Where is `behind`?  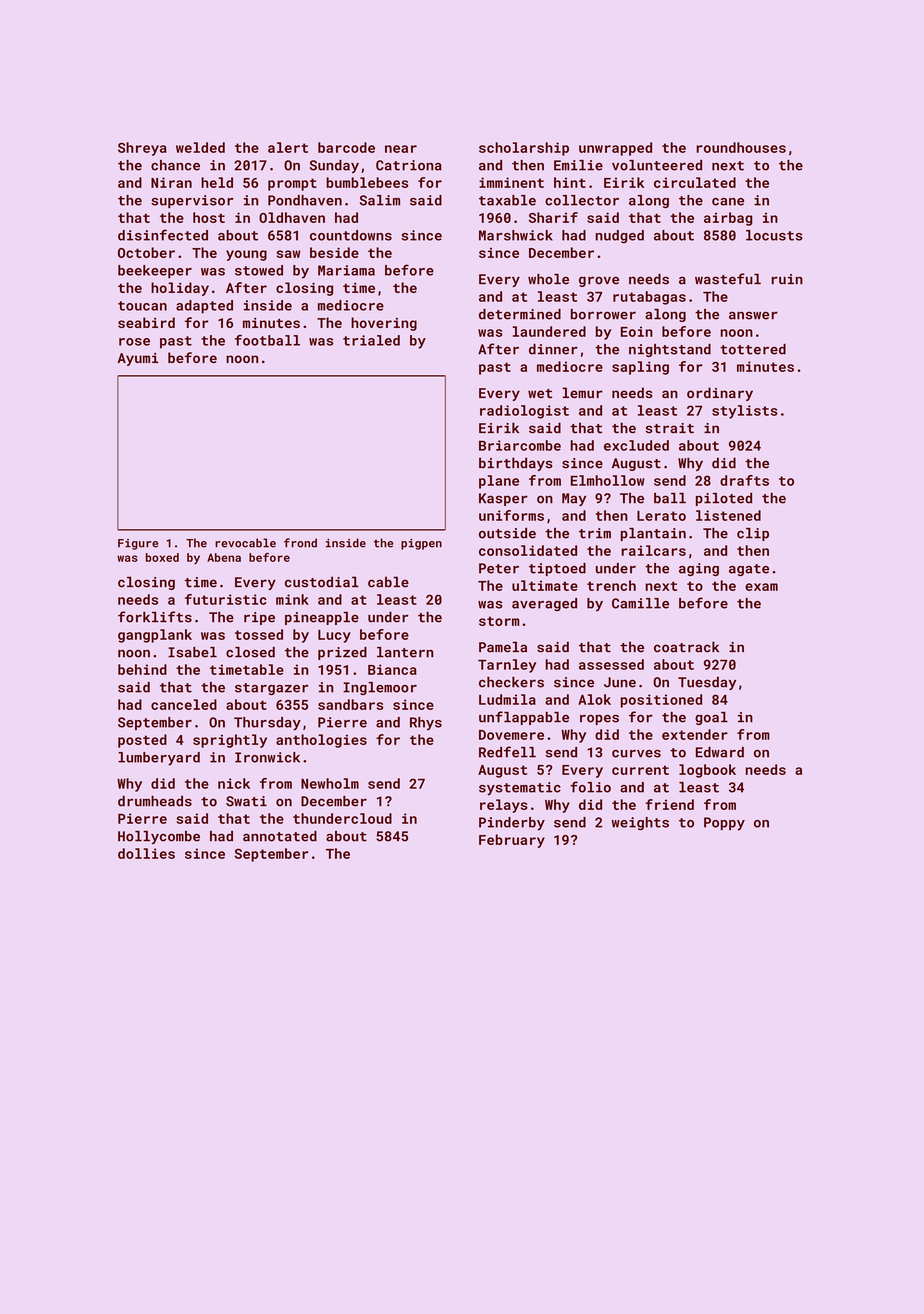 behind is located at coordinates (142, 669).
